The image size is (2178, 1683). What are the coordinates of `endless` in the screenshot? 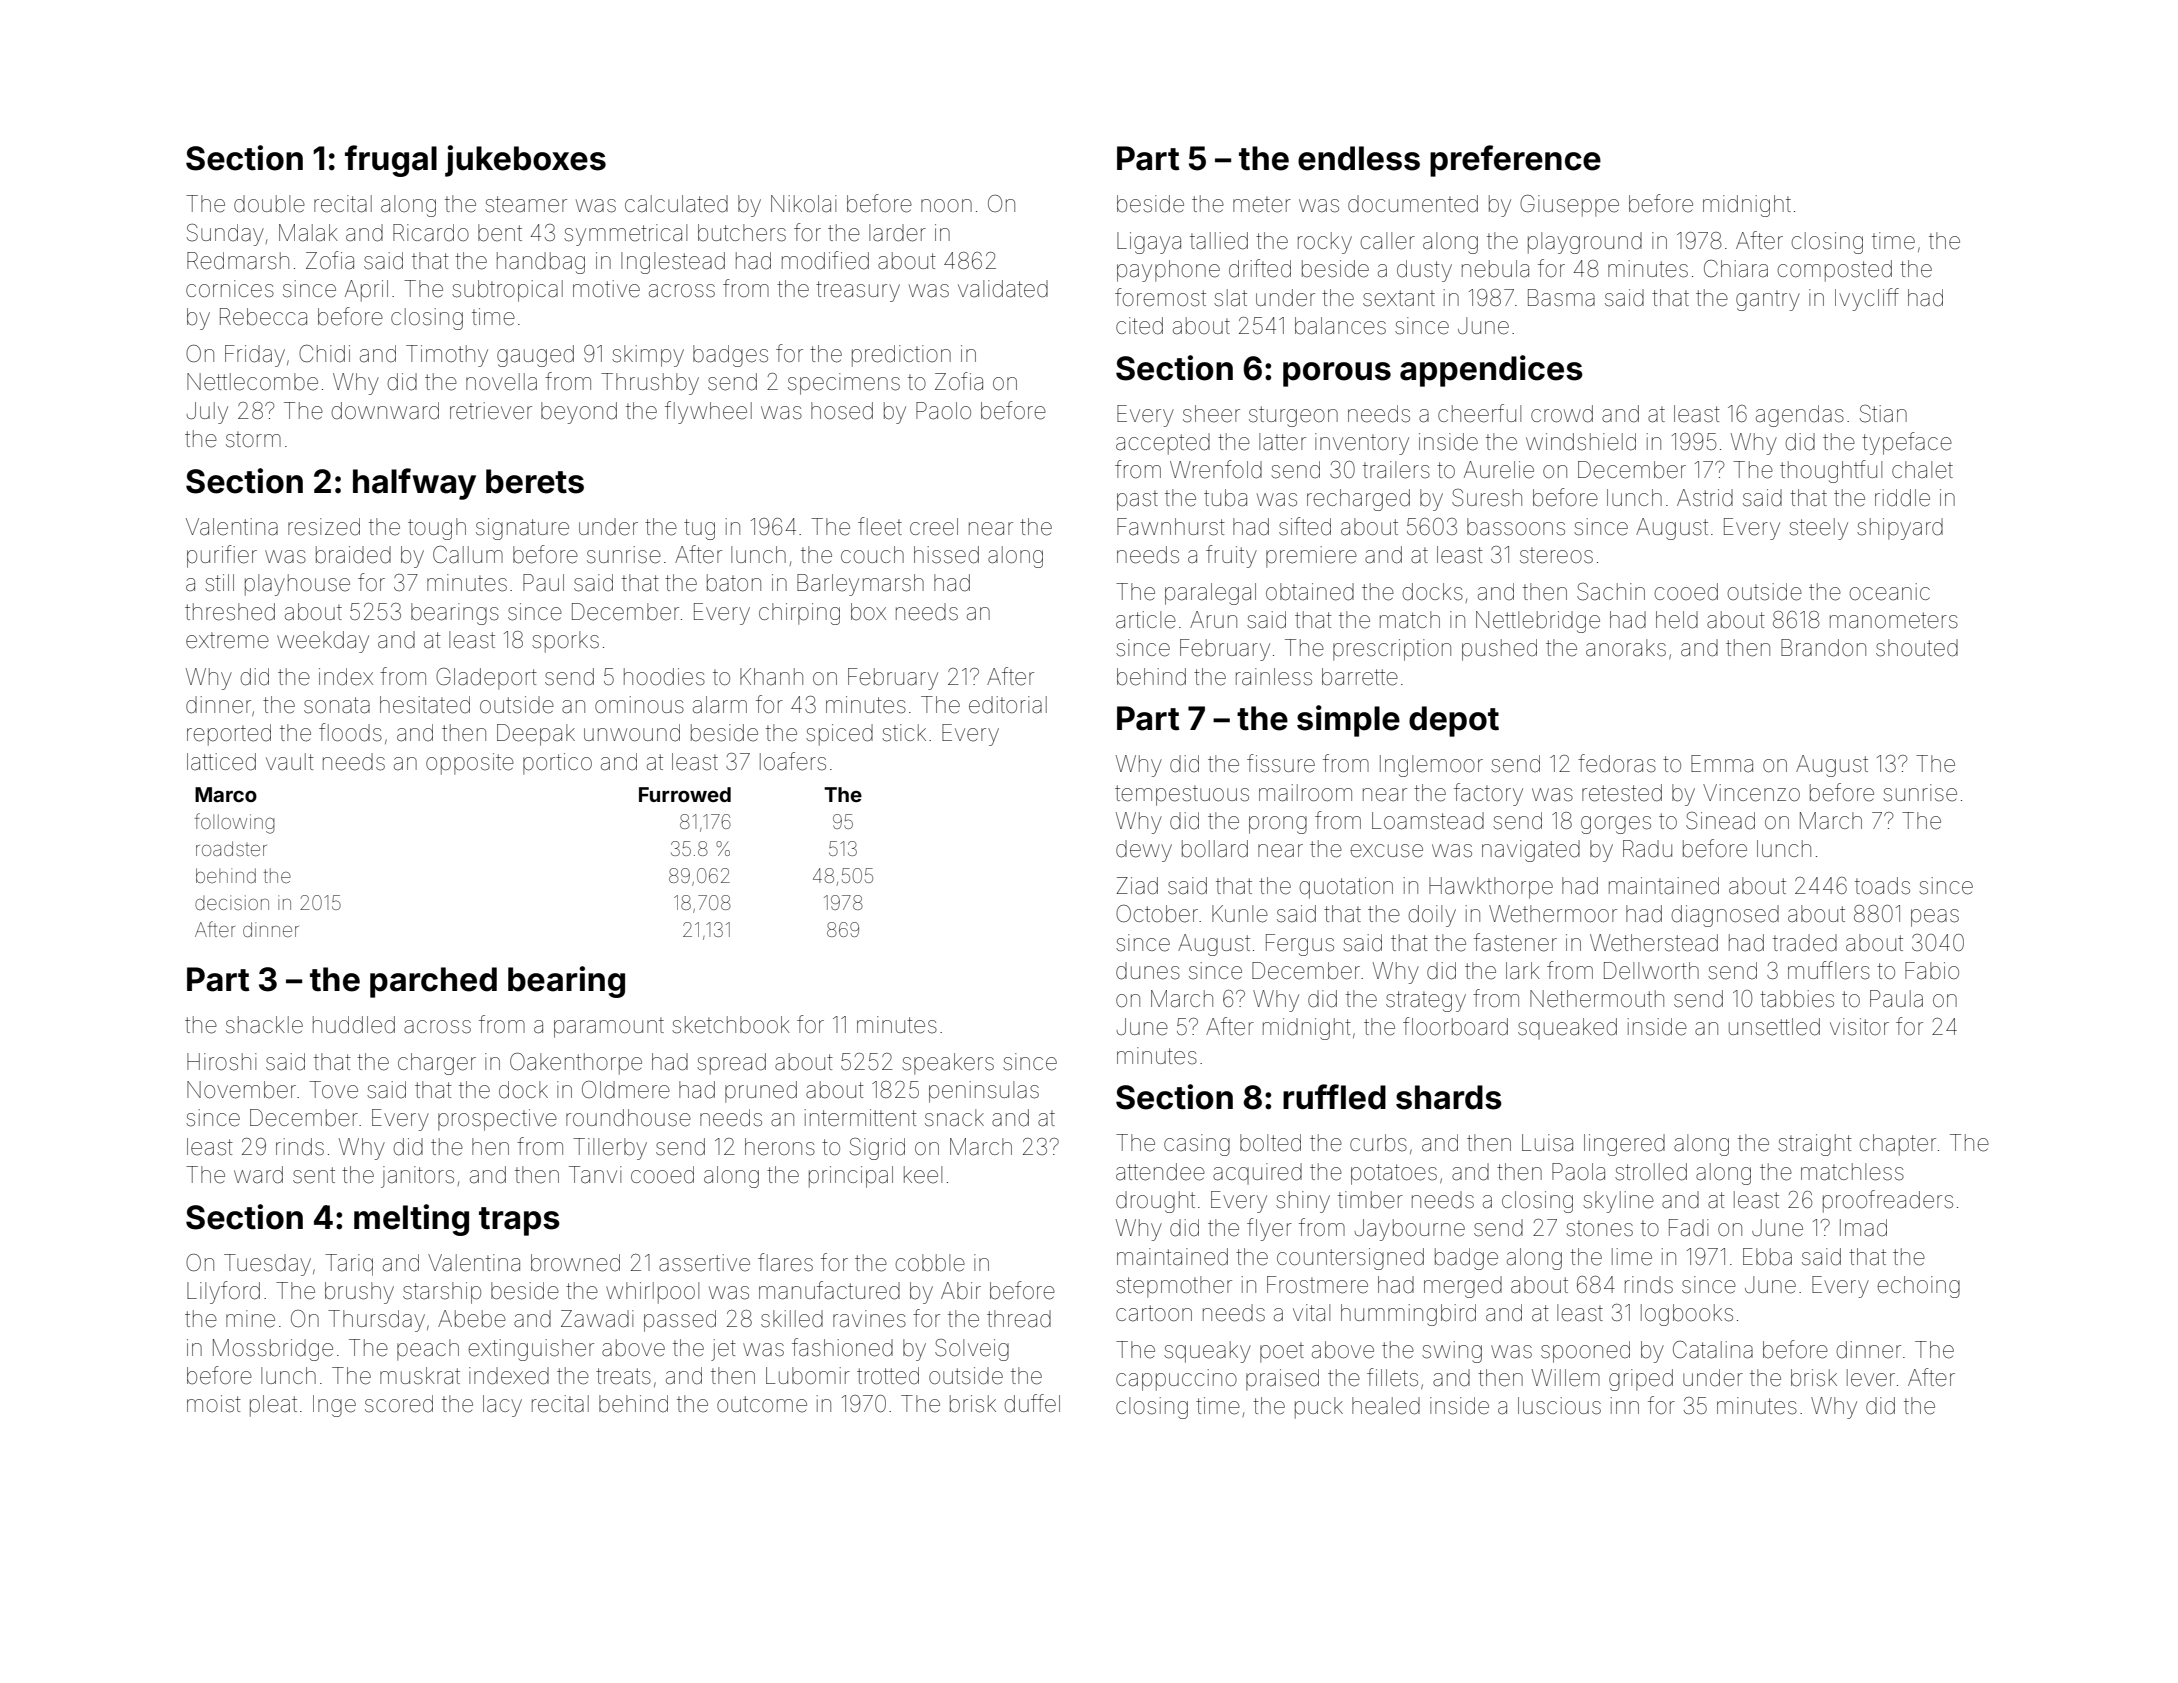 It's located at (1359, 158).
